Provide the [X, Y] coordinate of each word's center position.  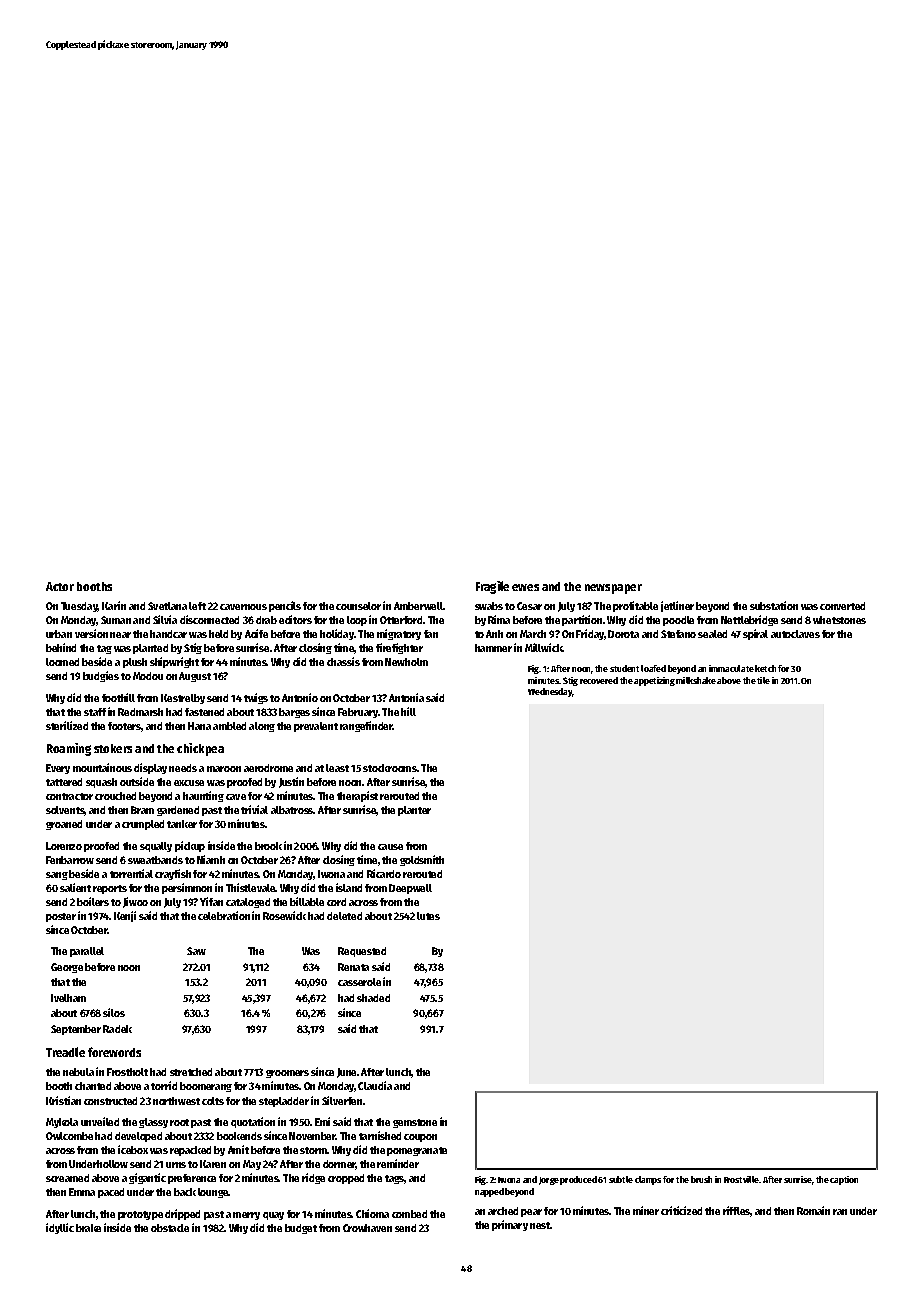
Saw [196, 951]
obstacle [170, 1228]
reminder [398, 1163]
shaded [373, 998]
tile [763, 680]
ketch [765, 668]
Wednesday [550, 692]
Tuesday [79, 607]
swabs [489, 606]
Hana [199, 726]
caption [844, 1180]
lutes [428, 916]
